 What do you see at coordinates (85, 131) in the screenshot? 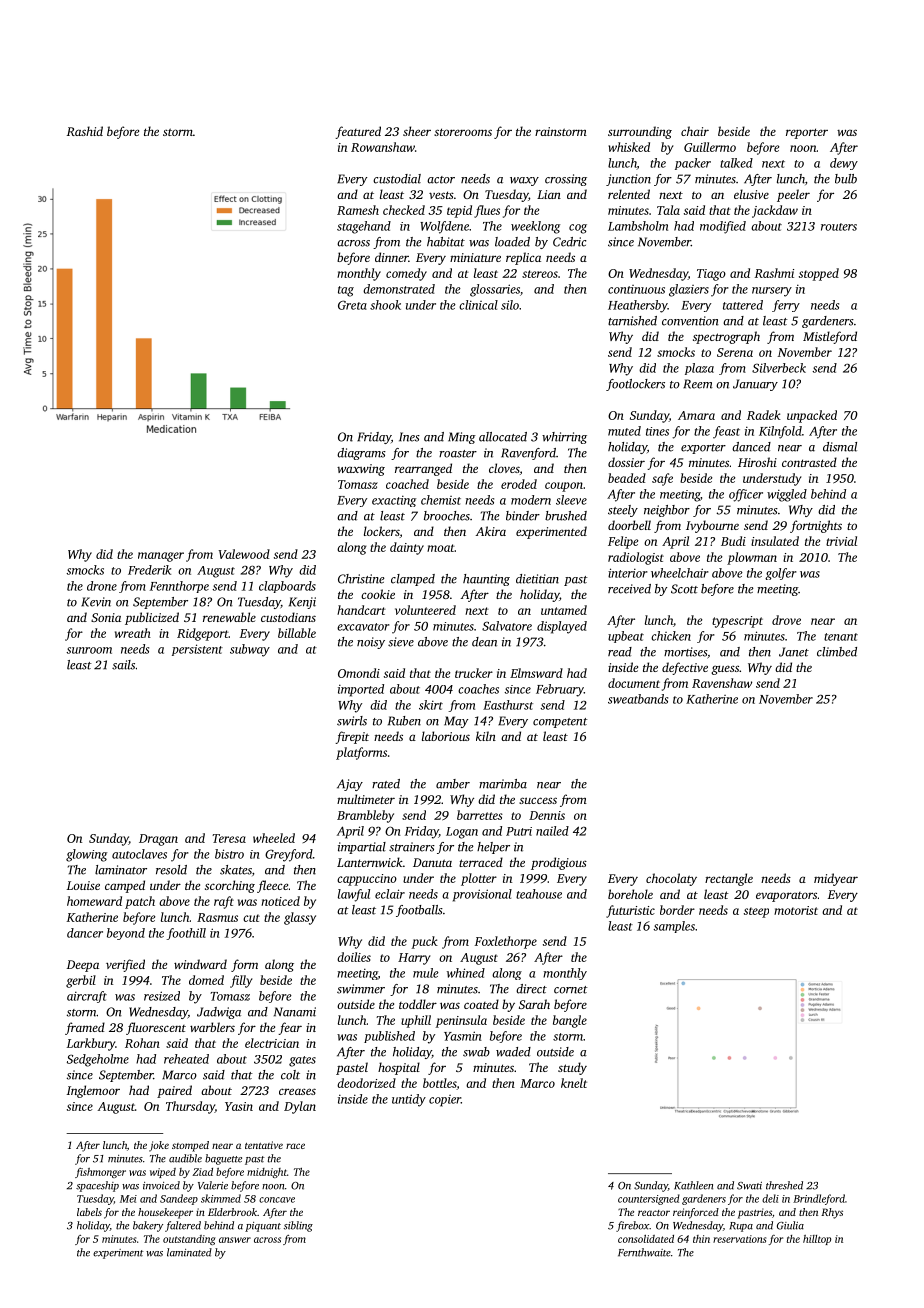
I see `Rashid` at bounding box center [85, 131].
